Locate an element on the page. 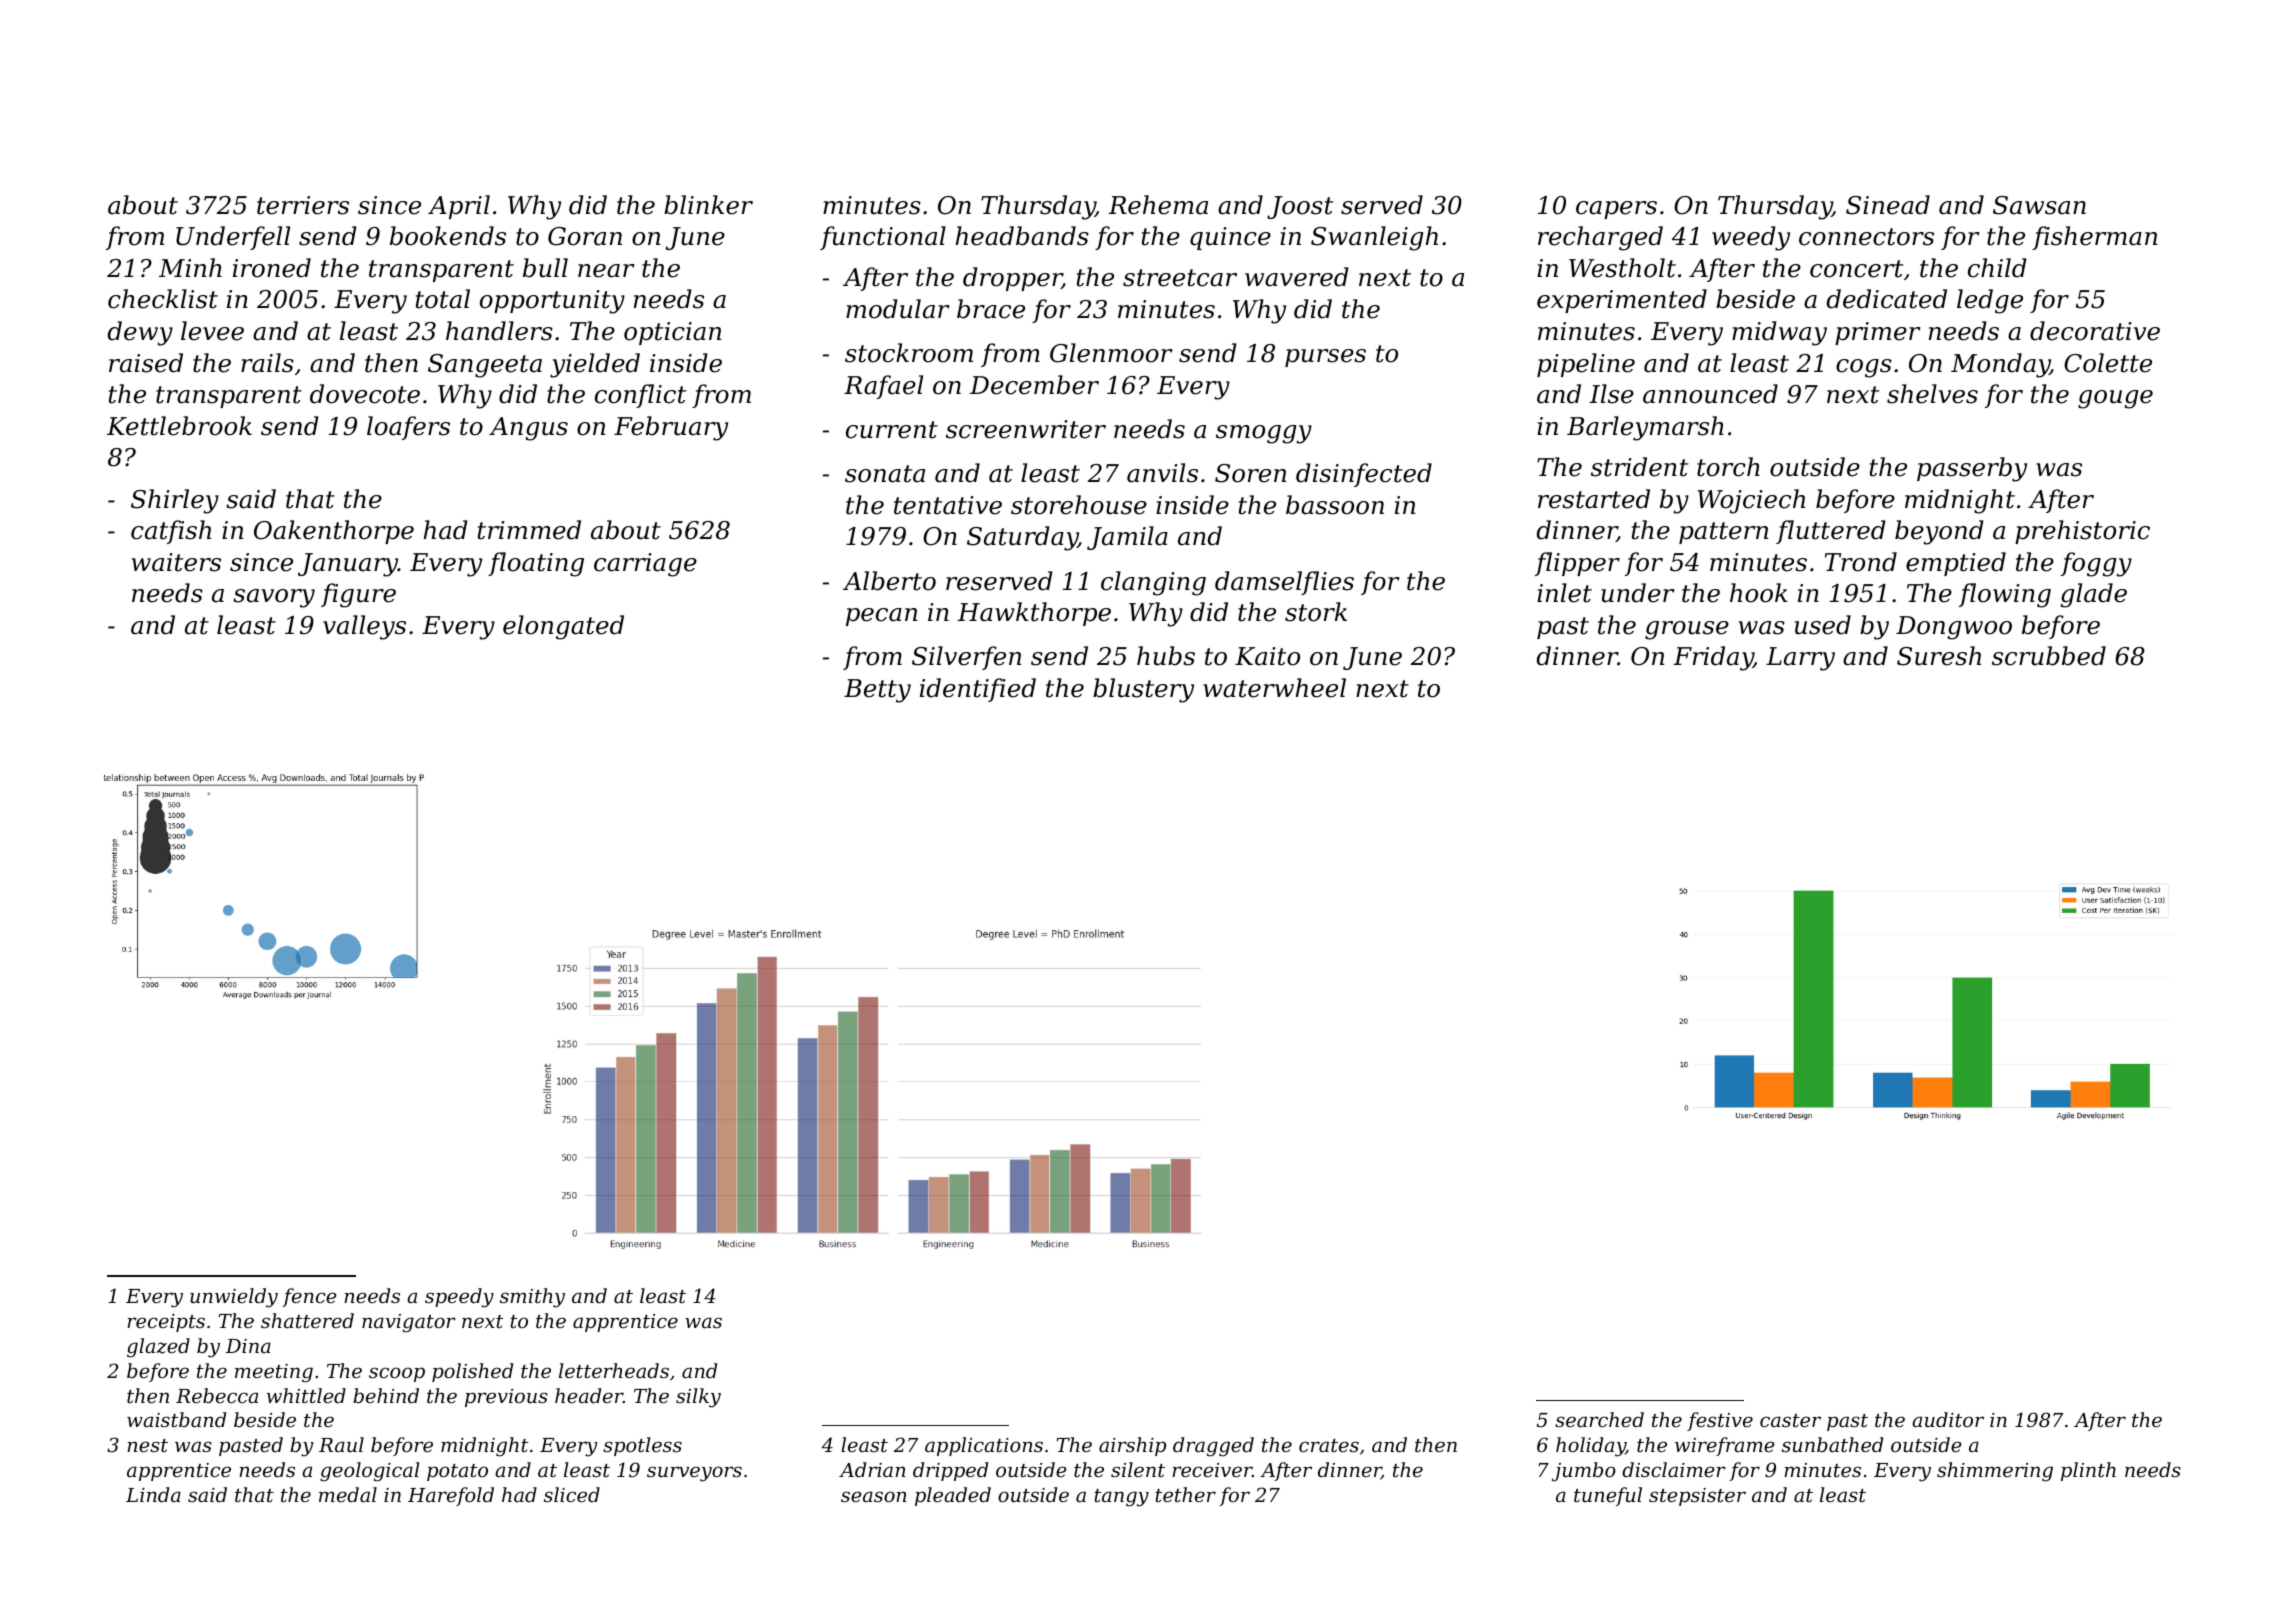 This document has width=2292, height=1620. festive is located at coordinates (1720, 1421).
